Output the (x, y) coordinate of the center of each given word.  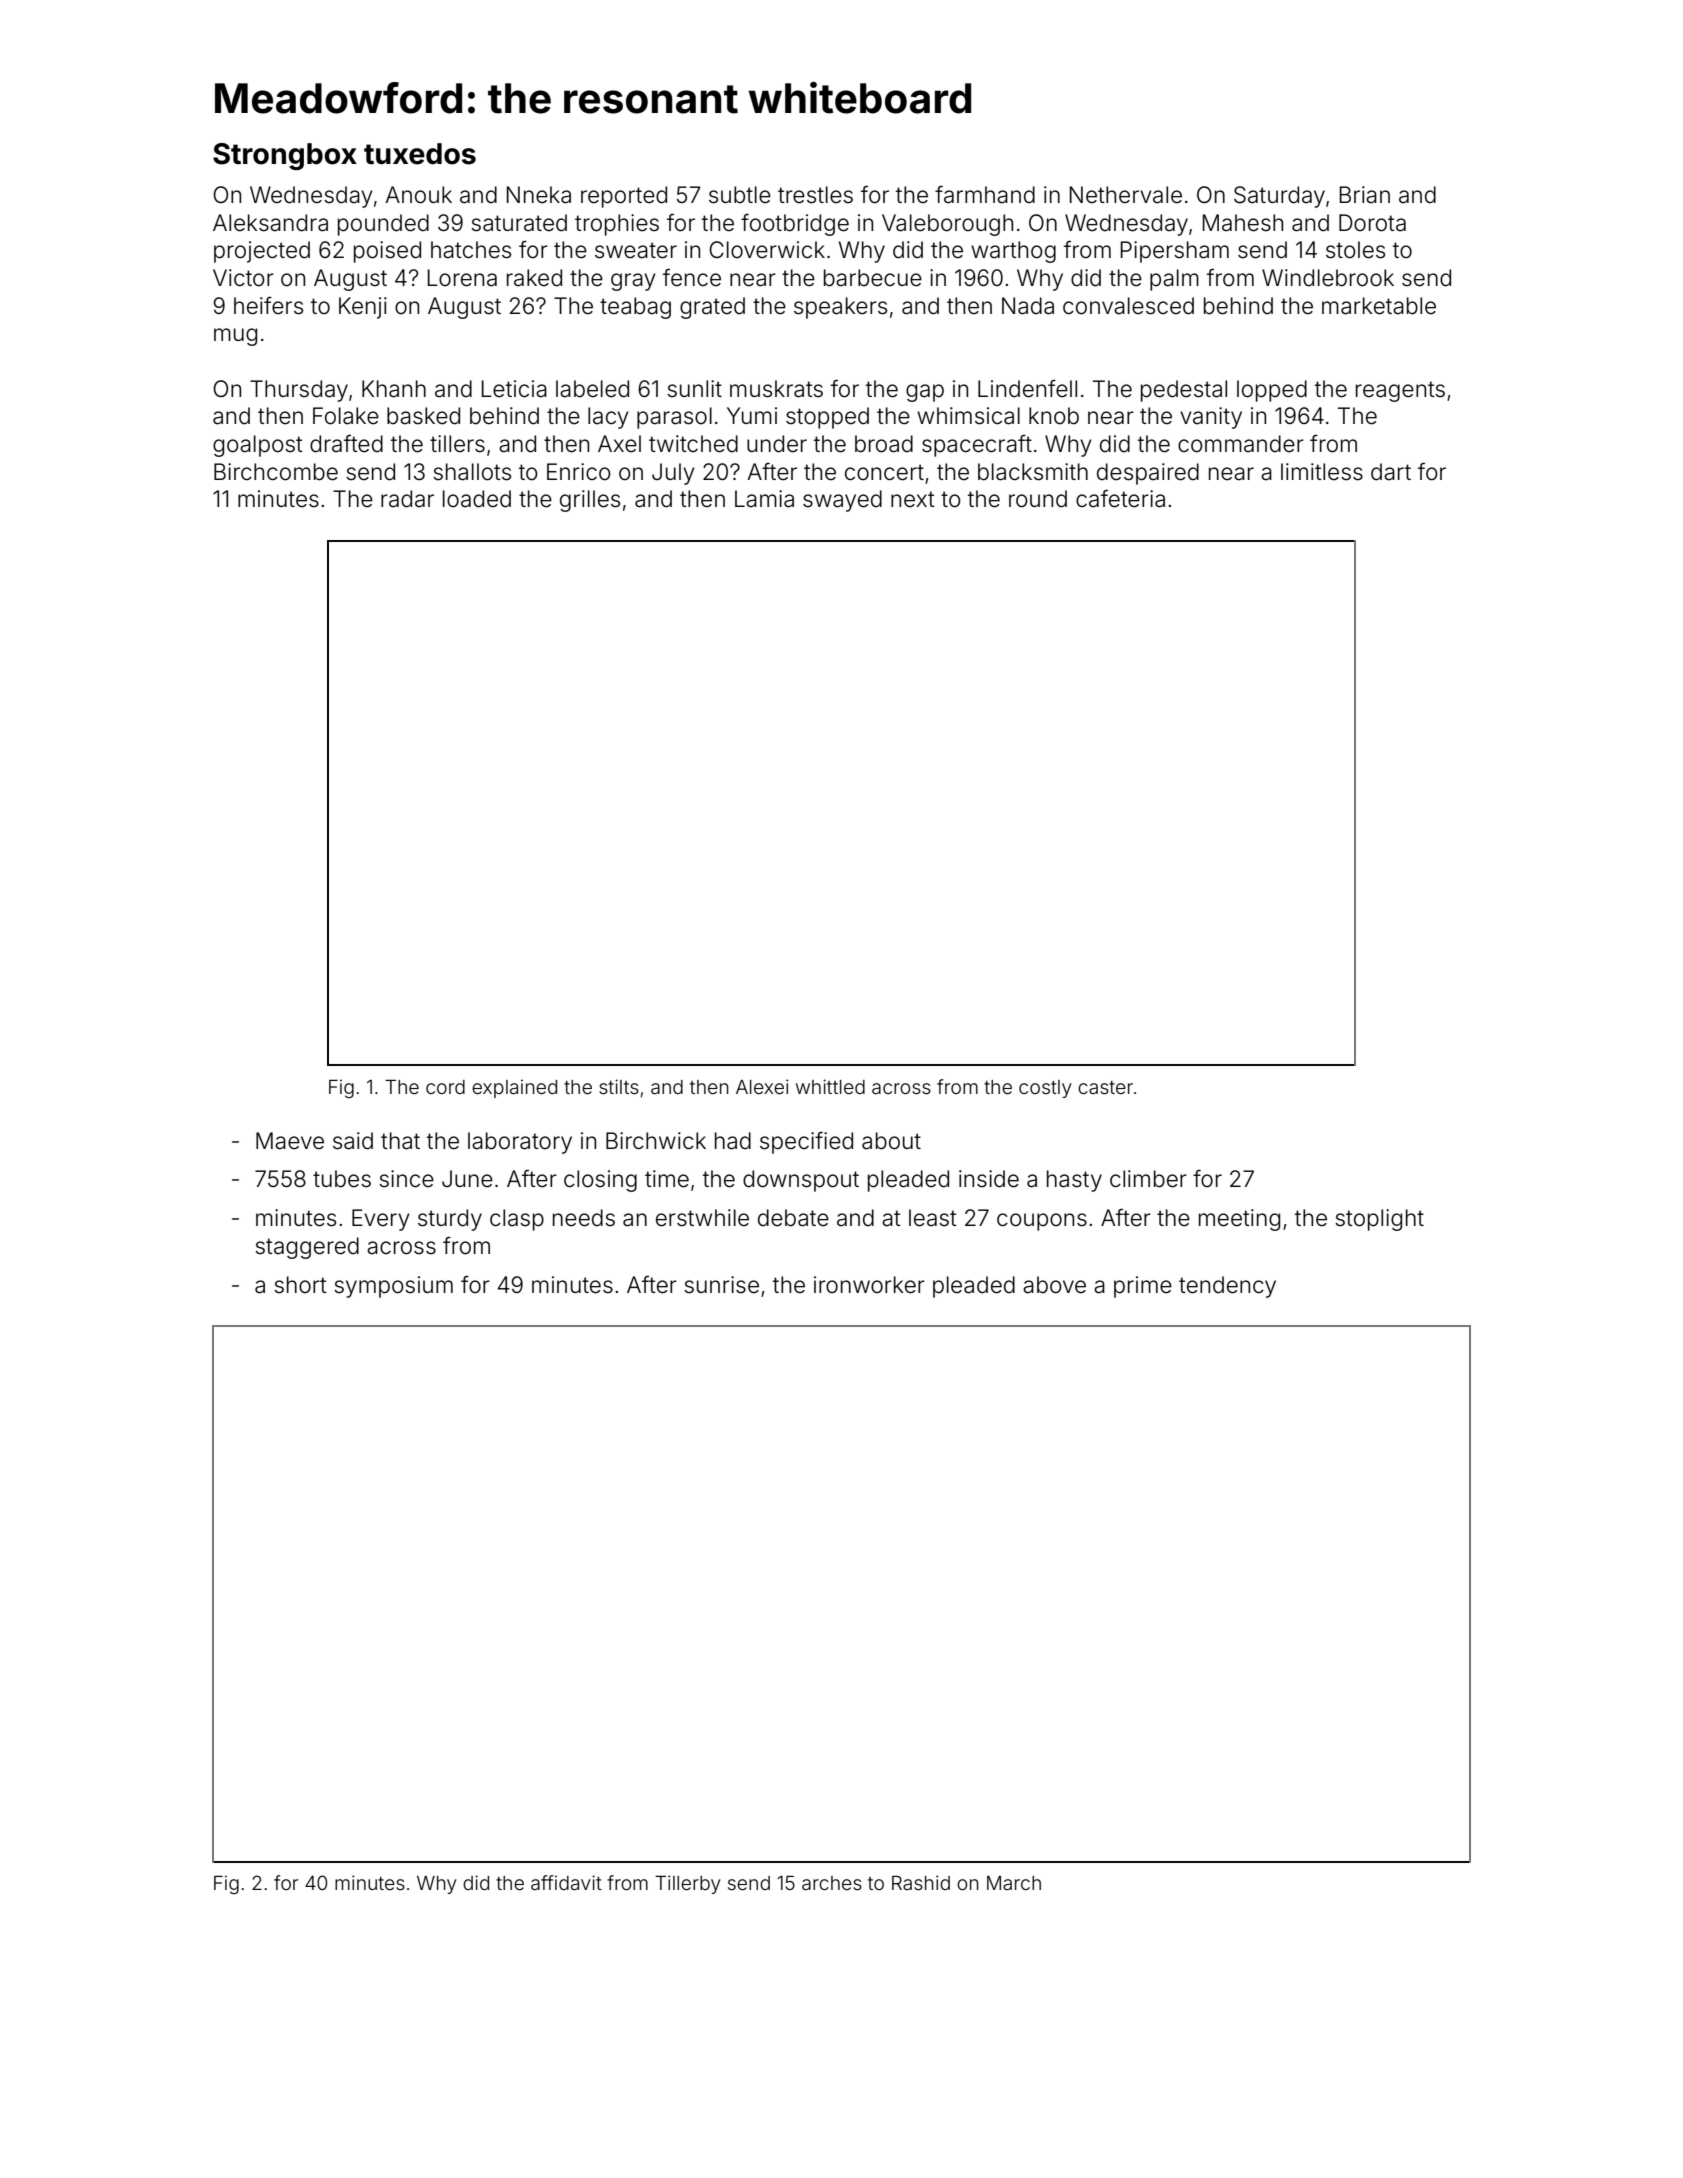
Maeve (290, 1141)
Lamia (764, 499)
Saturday (1279, 197)
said (353, 1141)
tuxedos (420, 154)
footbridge (795, 224)
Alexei (762, 1086)
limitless (1322, 472)
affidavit (566, 1882)
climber (1148, 1179)
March (1014, 1883)
